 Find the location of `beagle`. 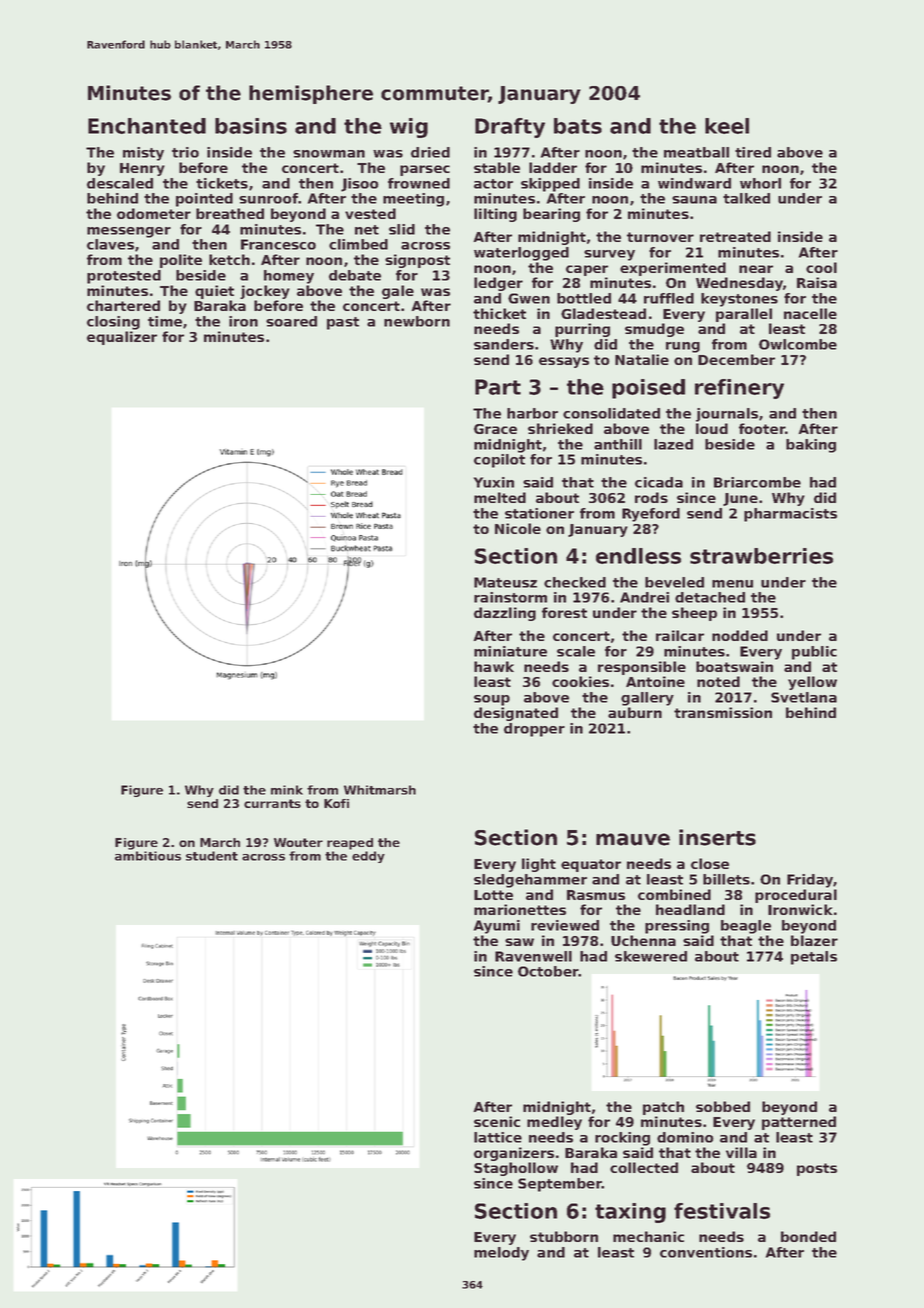

beagle is located at coordinates (746, 927).
